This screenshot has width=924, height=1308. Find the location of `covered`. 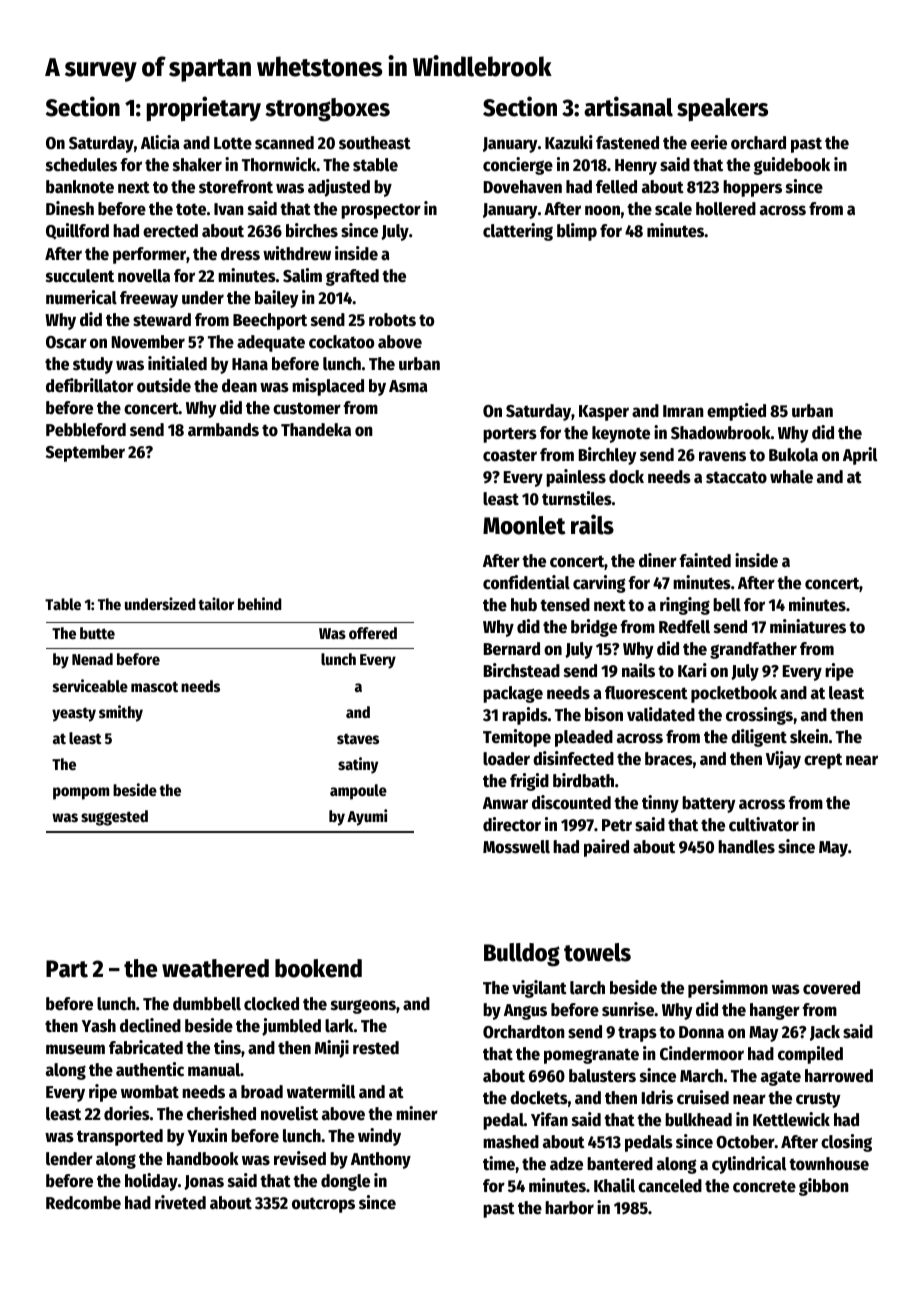

covered is located at coordinates (831, 988).
